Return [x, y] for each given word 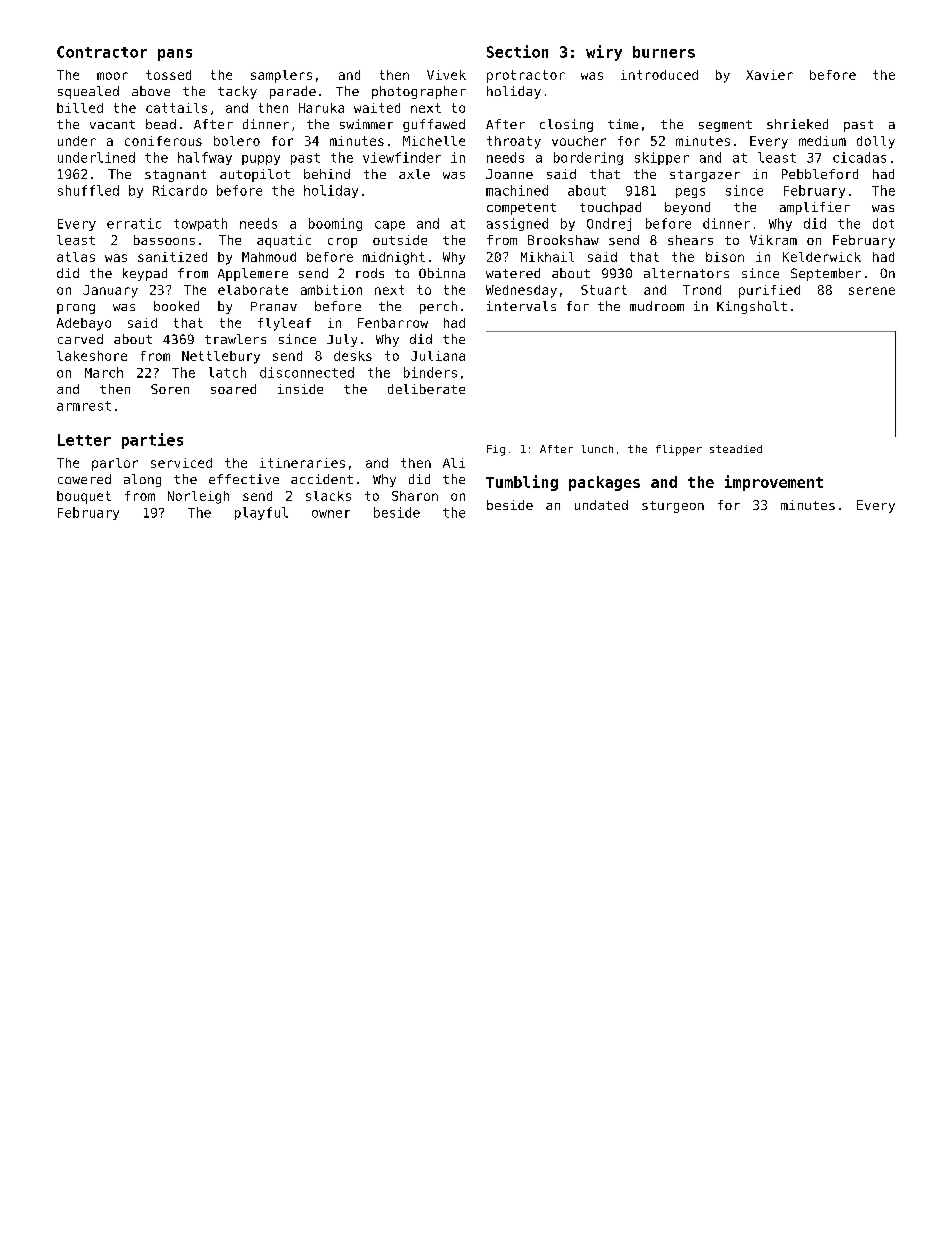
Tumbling [522, 483]
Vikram [773, 240]
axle [414, 174]
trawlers [235, 339]
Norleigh [198, 497]
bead [161, 124]
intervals [521, 306]
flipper [679, 450]
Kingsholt [752, 307]
